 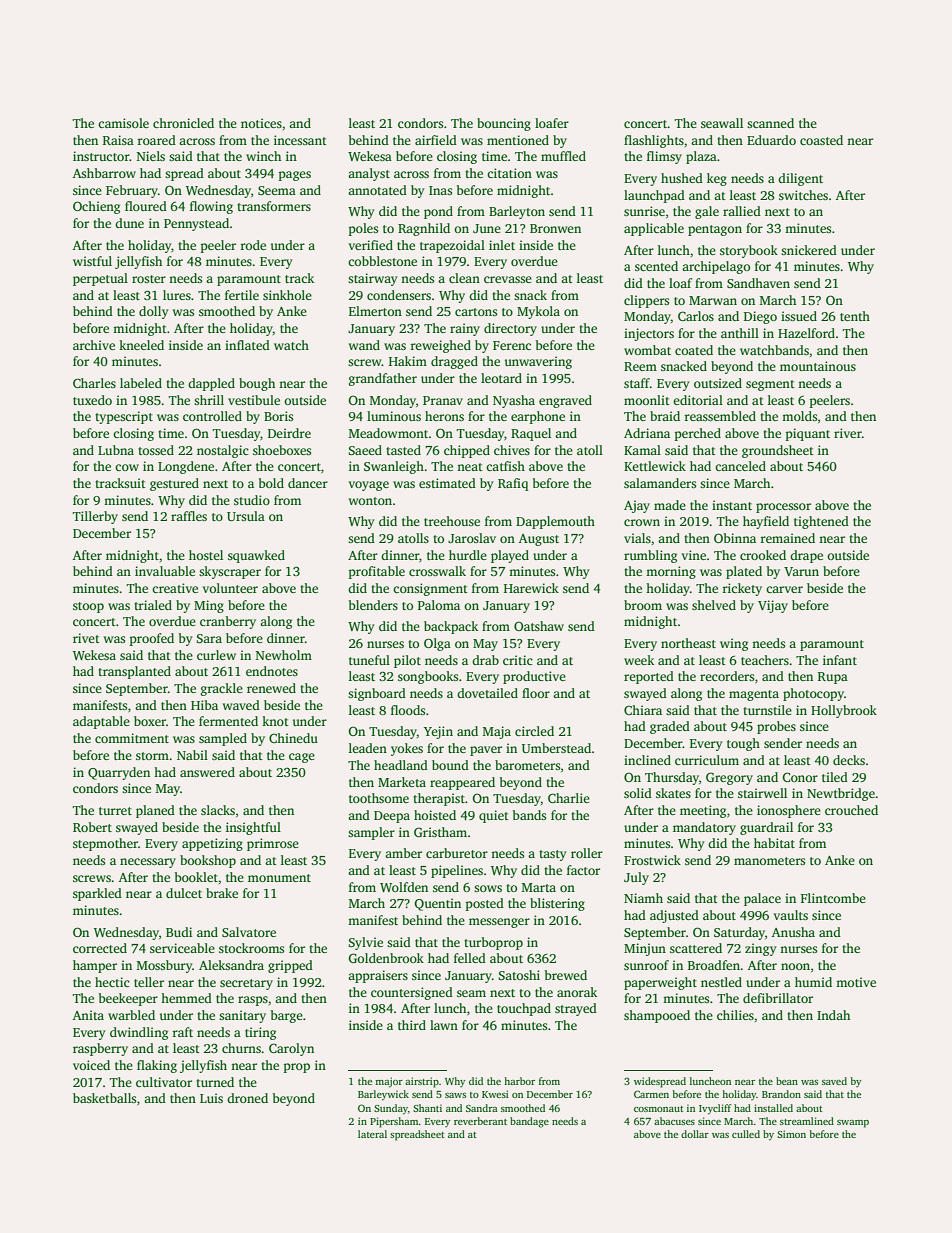 I want to click on endnotes, so click(x=272, y=671).
